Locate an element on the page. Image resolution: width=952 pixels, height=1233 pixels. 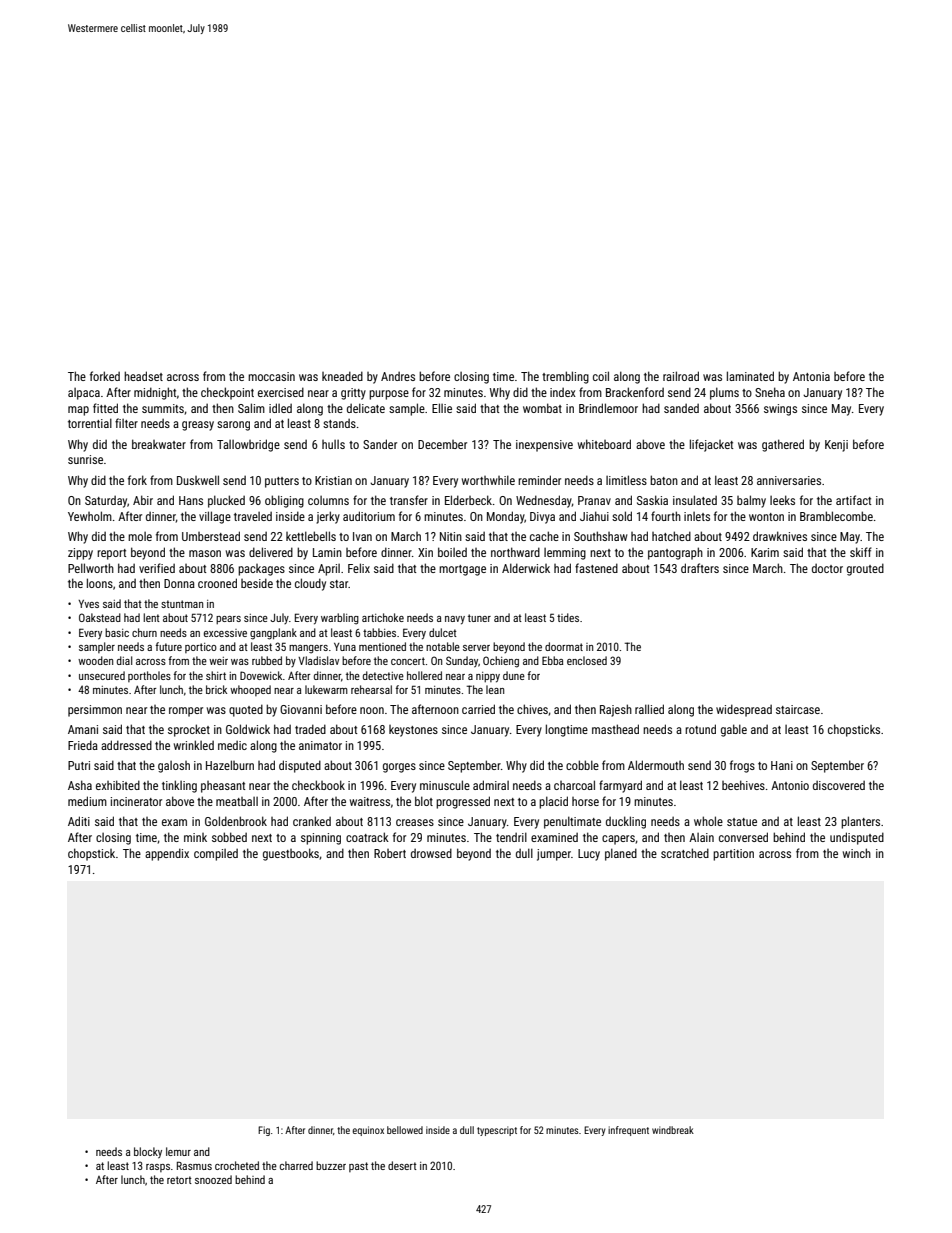
galosh is located at coordinates (174, 767).
